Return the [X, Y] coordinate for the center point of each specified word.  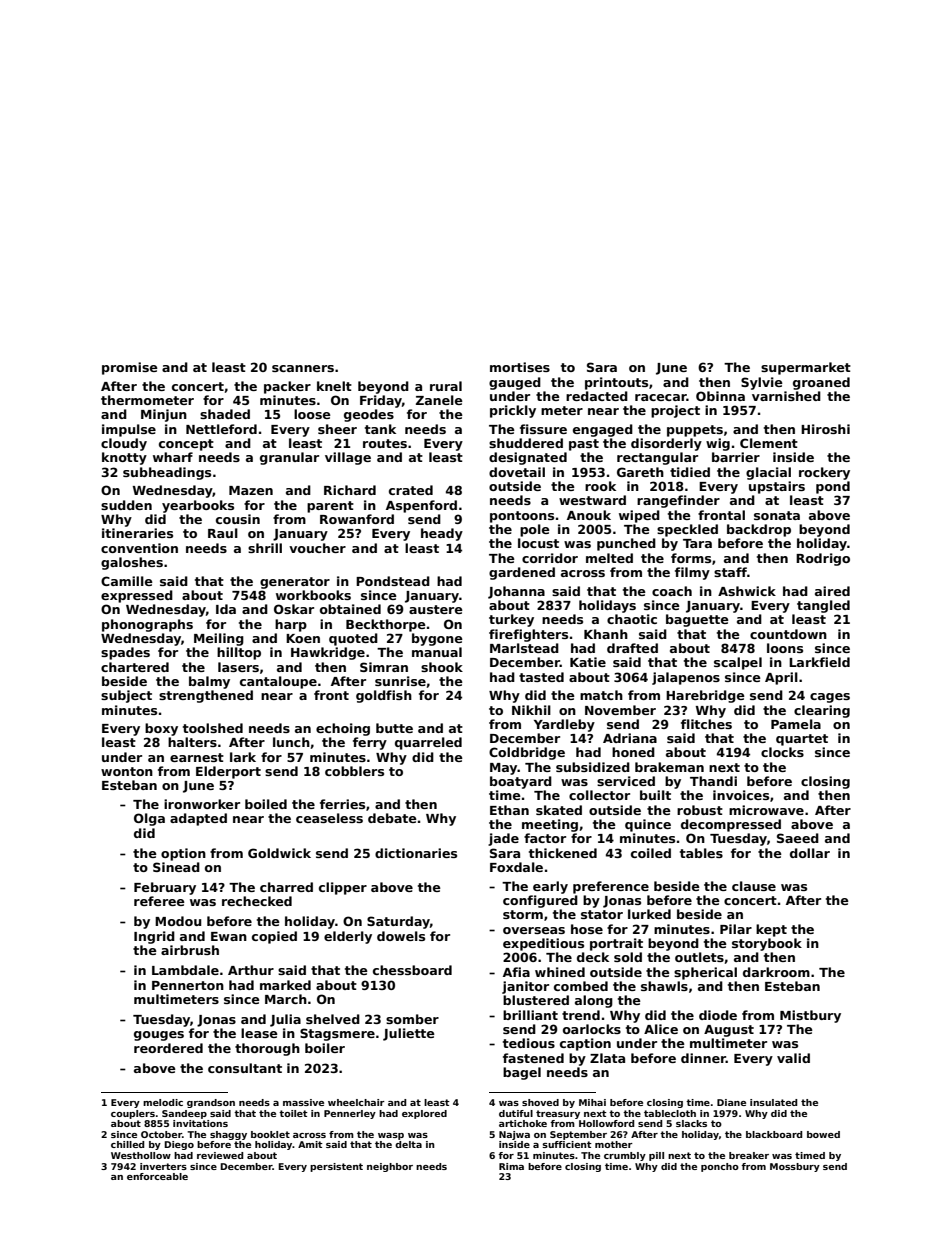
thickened [563, 853]
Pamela [796, 724]
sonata [777, 515]
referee [159, 901]
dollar [810, 853]
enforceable [157, 1176]
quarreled [428, 743]
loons [785, 648]
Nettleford [221, 429]
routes [385, 443]
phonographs [147, 625]
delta [408, 1144]
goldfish [384, 696]
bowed [823, 1134]
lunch [291, 742]
